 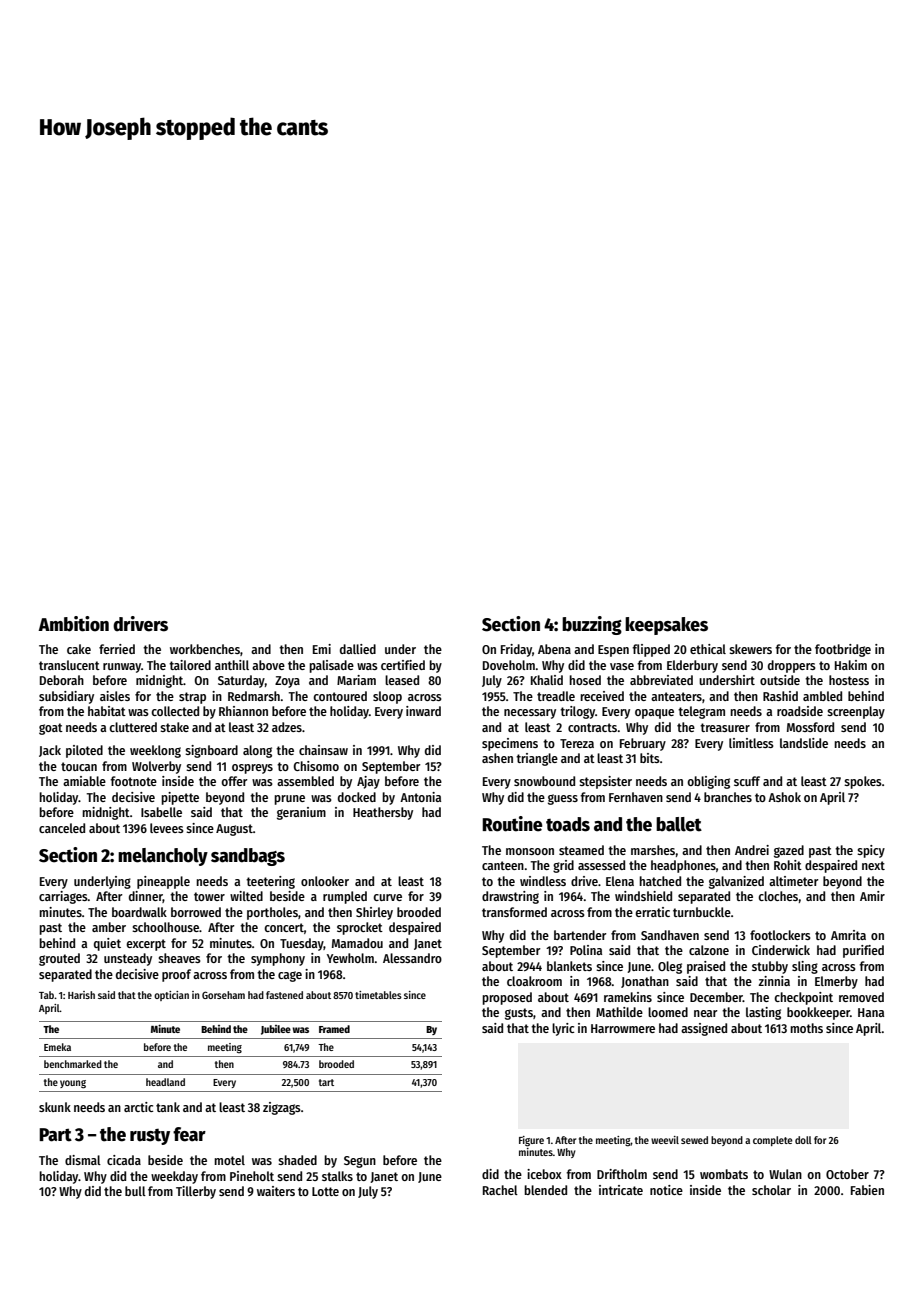 What do you see at coordinates (176, 975) in the document?
I see `proof` at bounding box center [176, 975].
